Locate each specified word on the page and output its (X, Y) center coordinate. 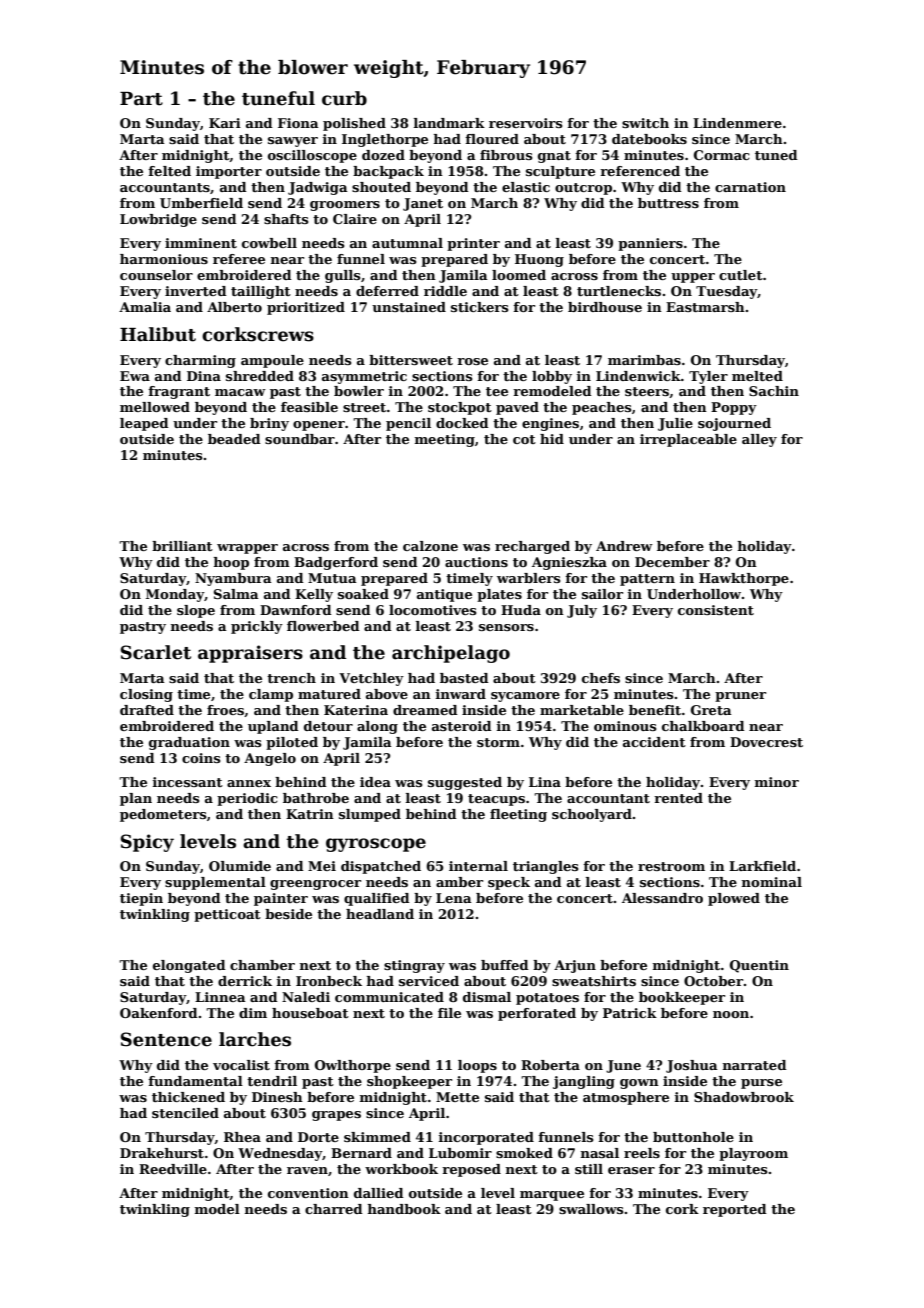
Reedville (173, 1169)
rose (472, 361)
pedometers (163, 815)
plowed (734, 899)
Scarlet (156, 652)
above (387, 694)
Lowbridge (158, 220)
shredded (260, 376)
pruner (740, 697)
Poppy (734, 408)
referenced (640, 171)
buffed (505, 965)
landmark (449, 123)
